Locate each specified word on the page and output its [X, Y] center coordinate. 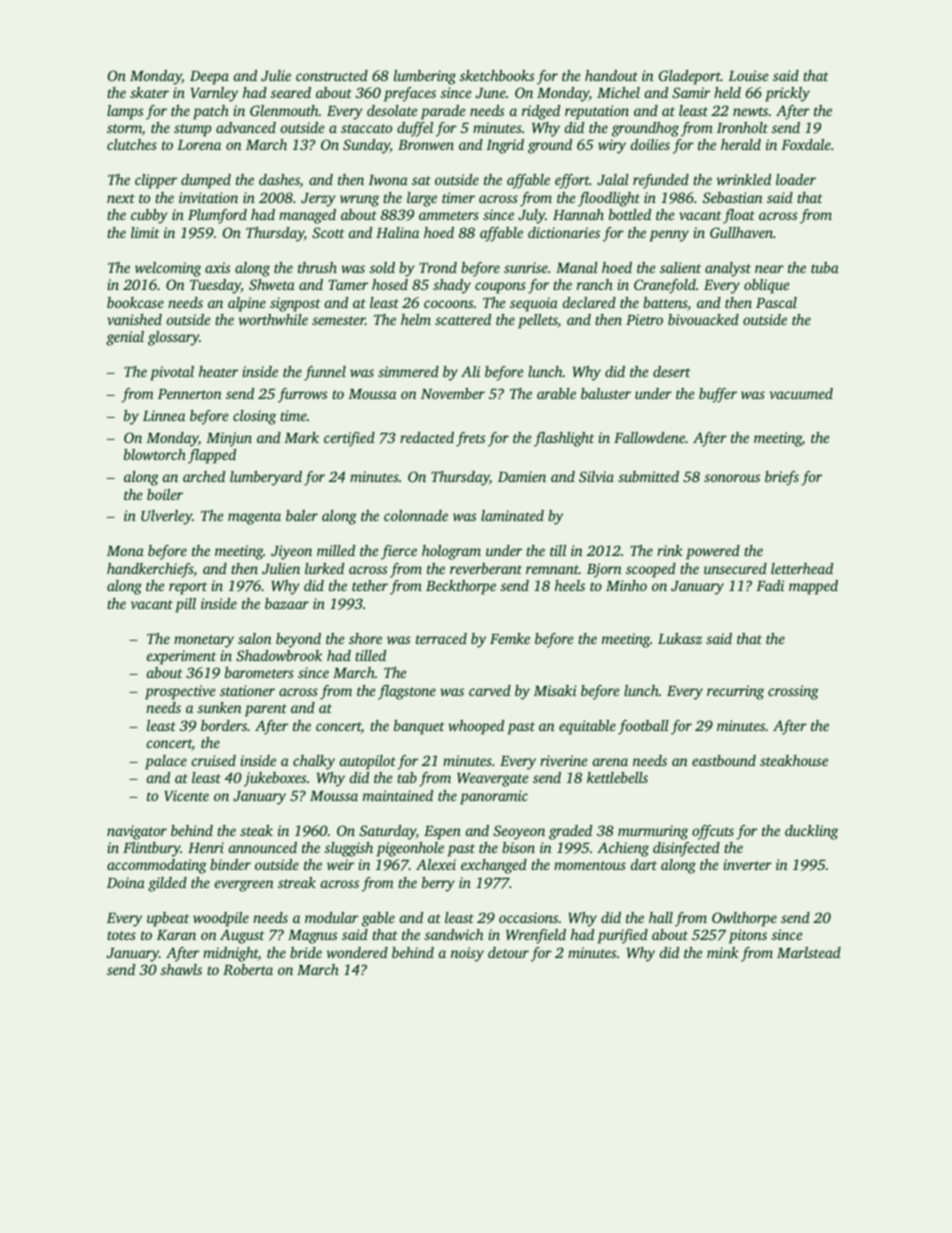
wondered [357, 952]
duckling [811, 832]
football [643, 727]
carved [490, 690]
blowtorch [155, 454]
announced [263, 847]
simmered [408, 371]
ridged [541, 112]
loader [796, 179]
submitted [648, 476]
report [188, 588]
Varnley [214, 94]
